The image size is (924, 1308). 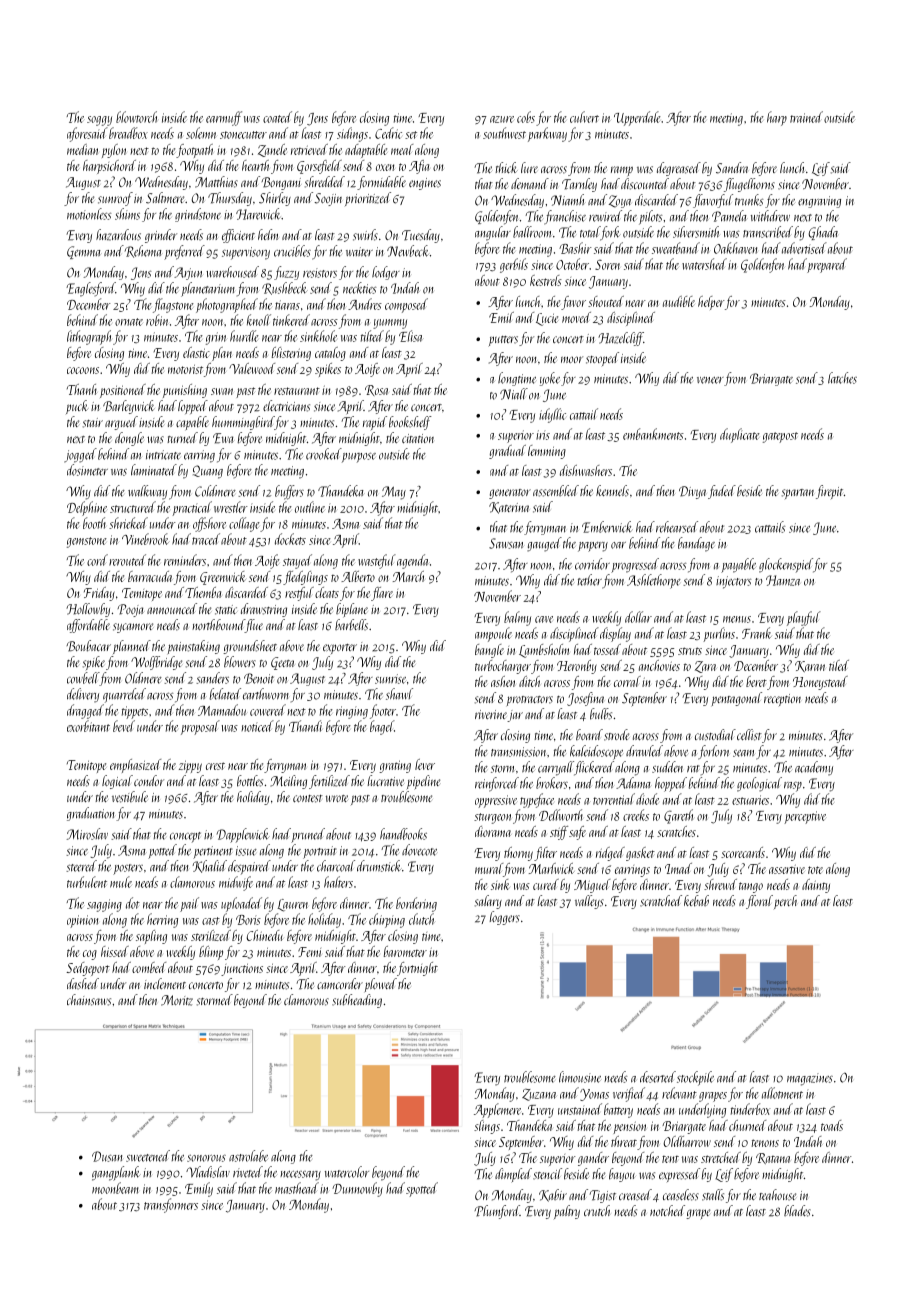 I want to click on Dunnowby, so click(x=357, y=1189).
